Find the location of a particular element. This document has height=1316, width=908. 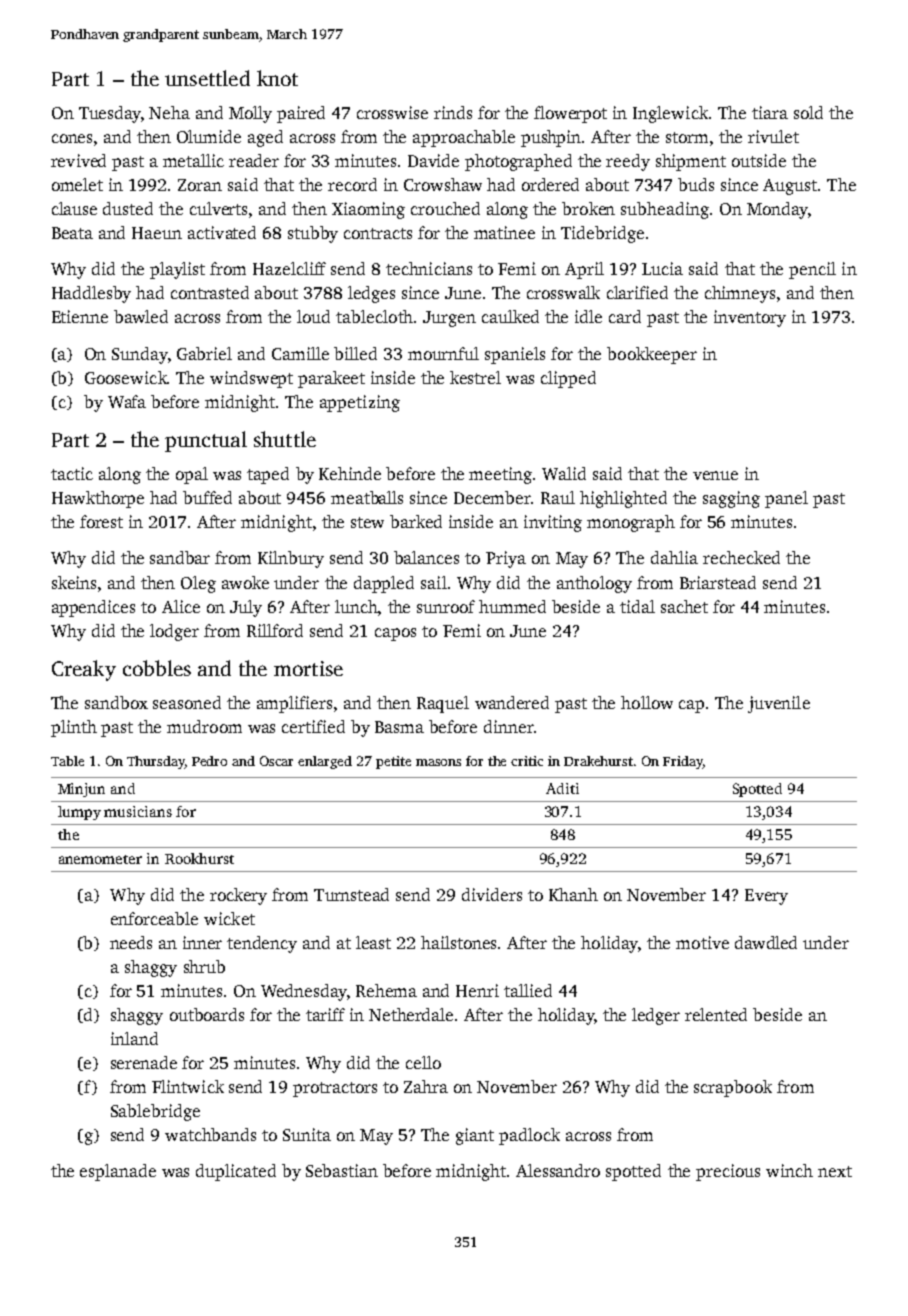

inventory is located at coordinates (750, 318).
